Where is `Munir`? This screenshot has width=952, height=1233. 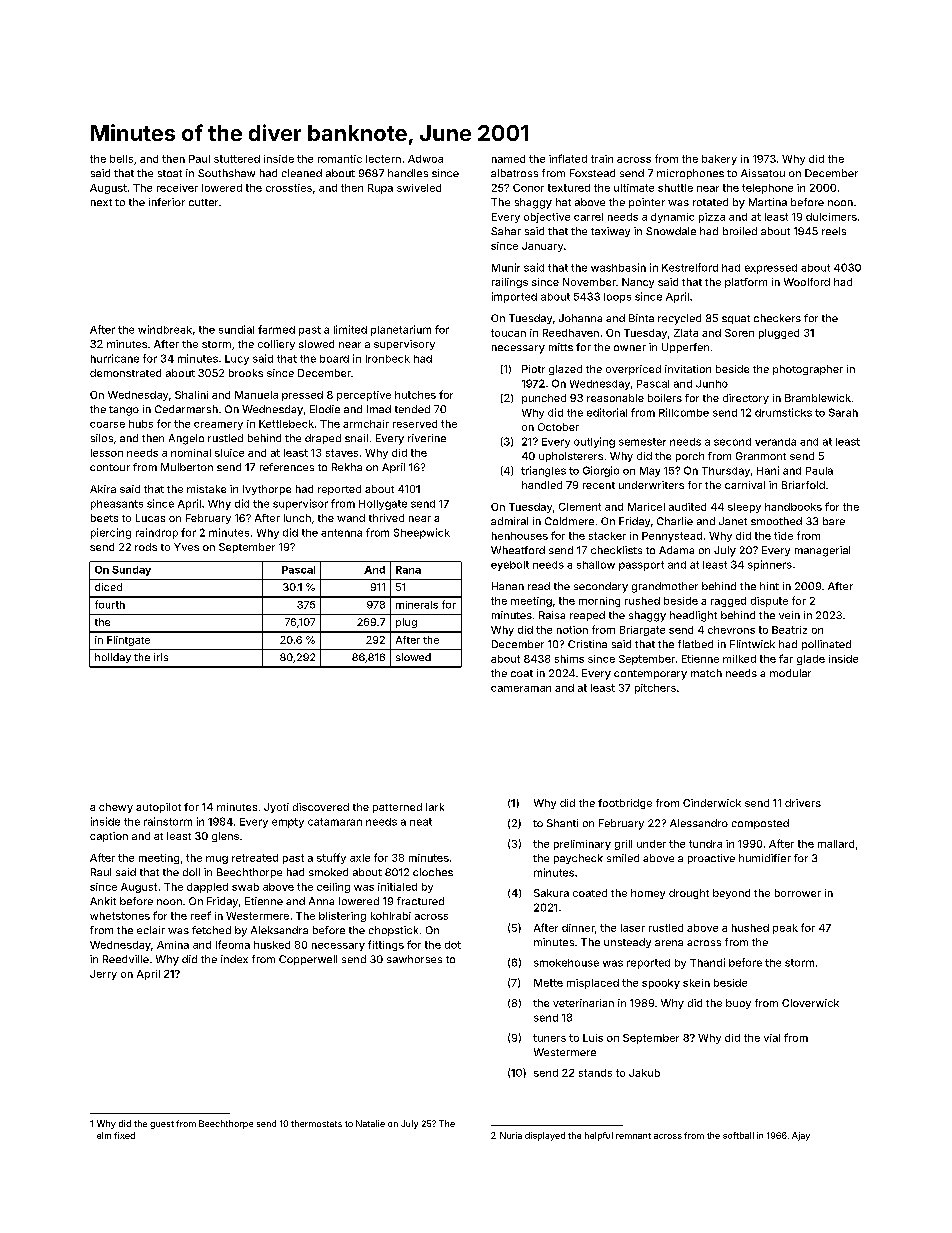 Munir is located at coordinates (506, 267).
